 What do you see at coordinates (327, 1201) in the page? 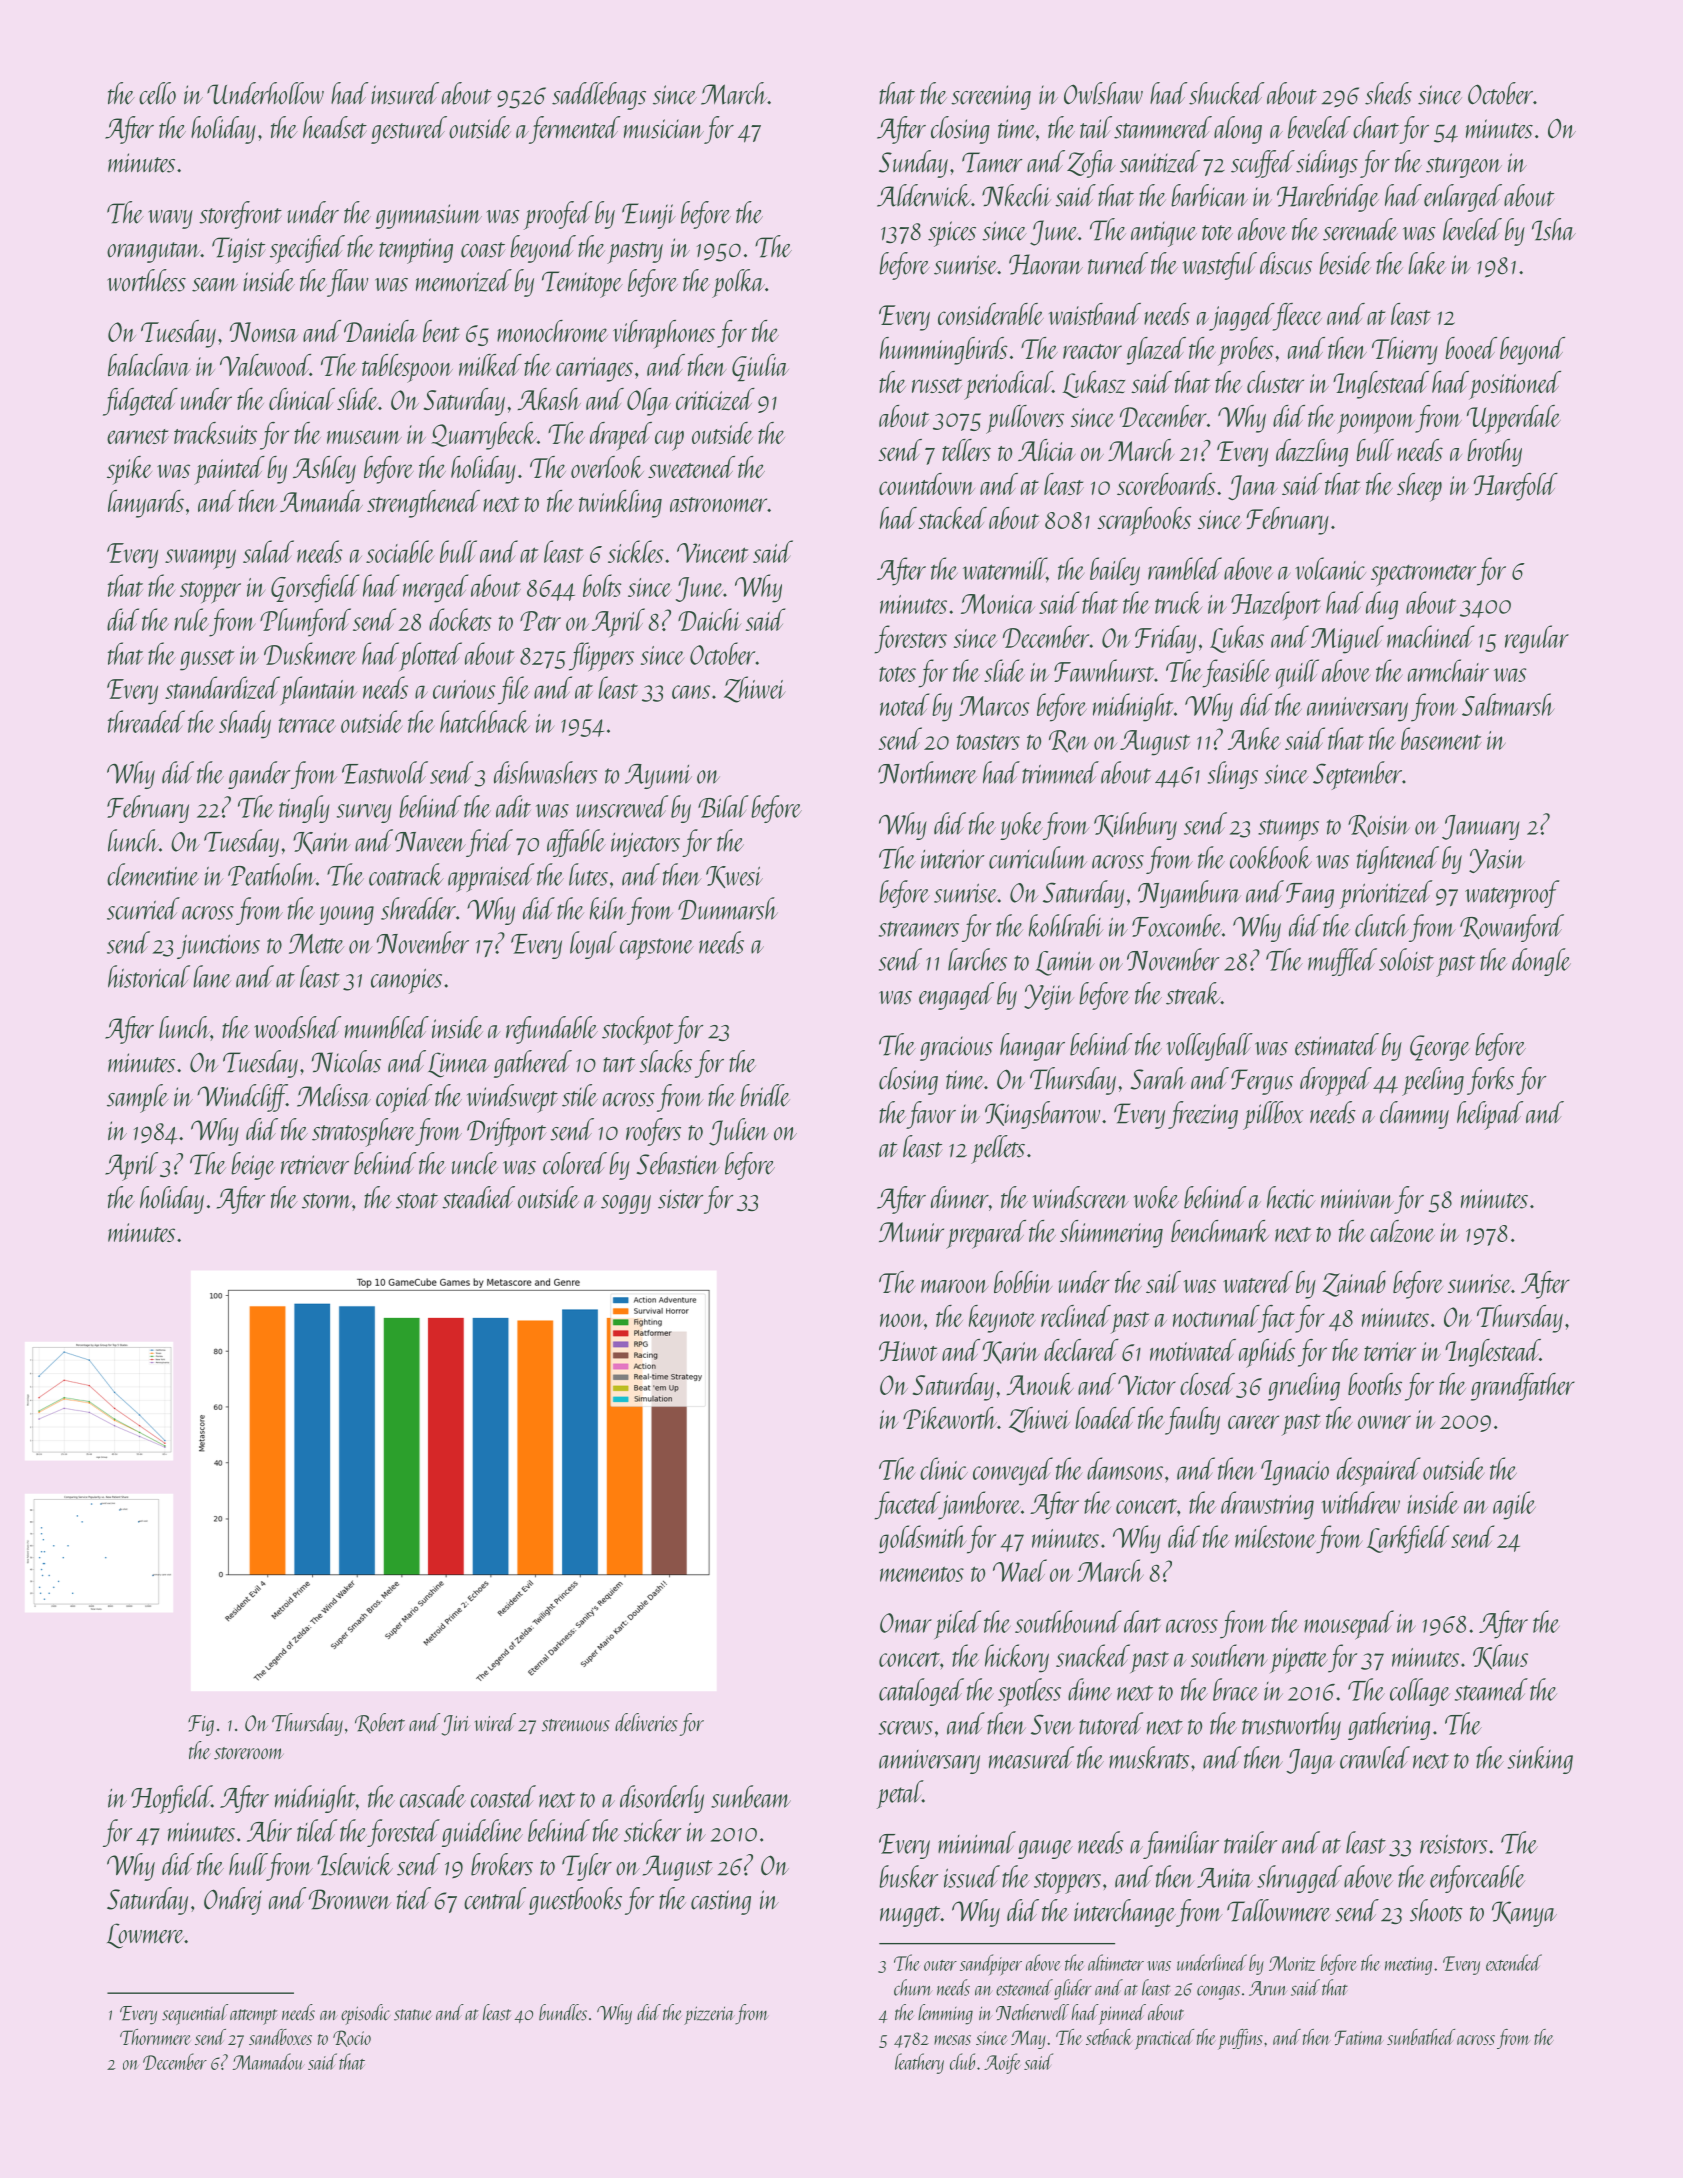
I see `storm` at bounding box center [327, 1201].
